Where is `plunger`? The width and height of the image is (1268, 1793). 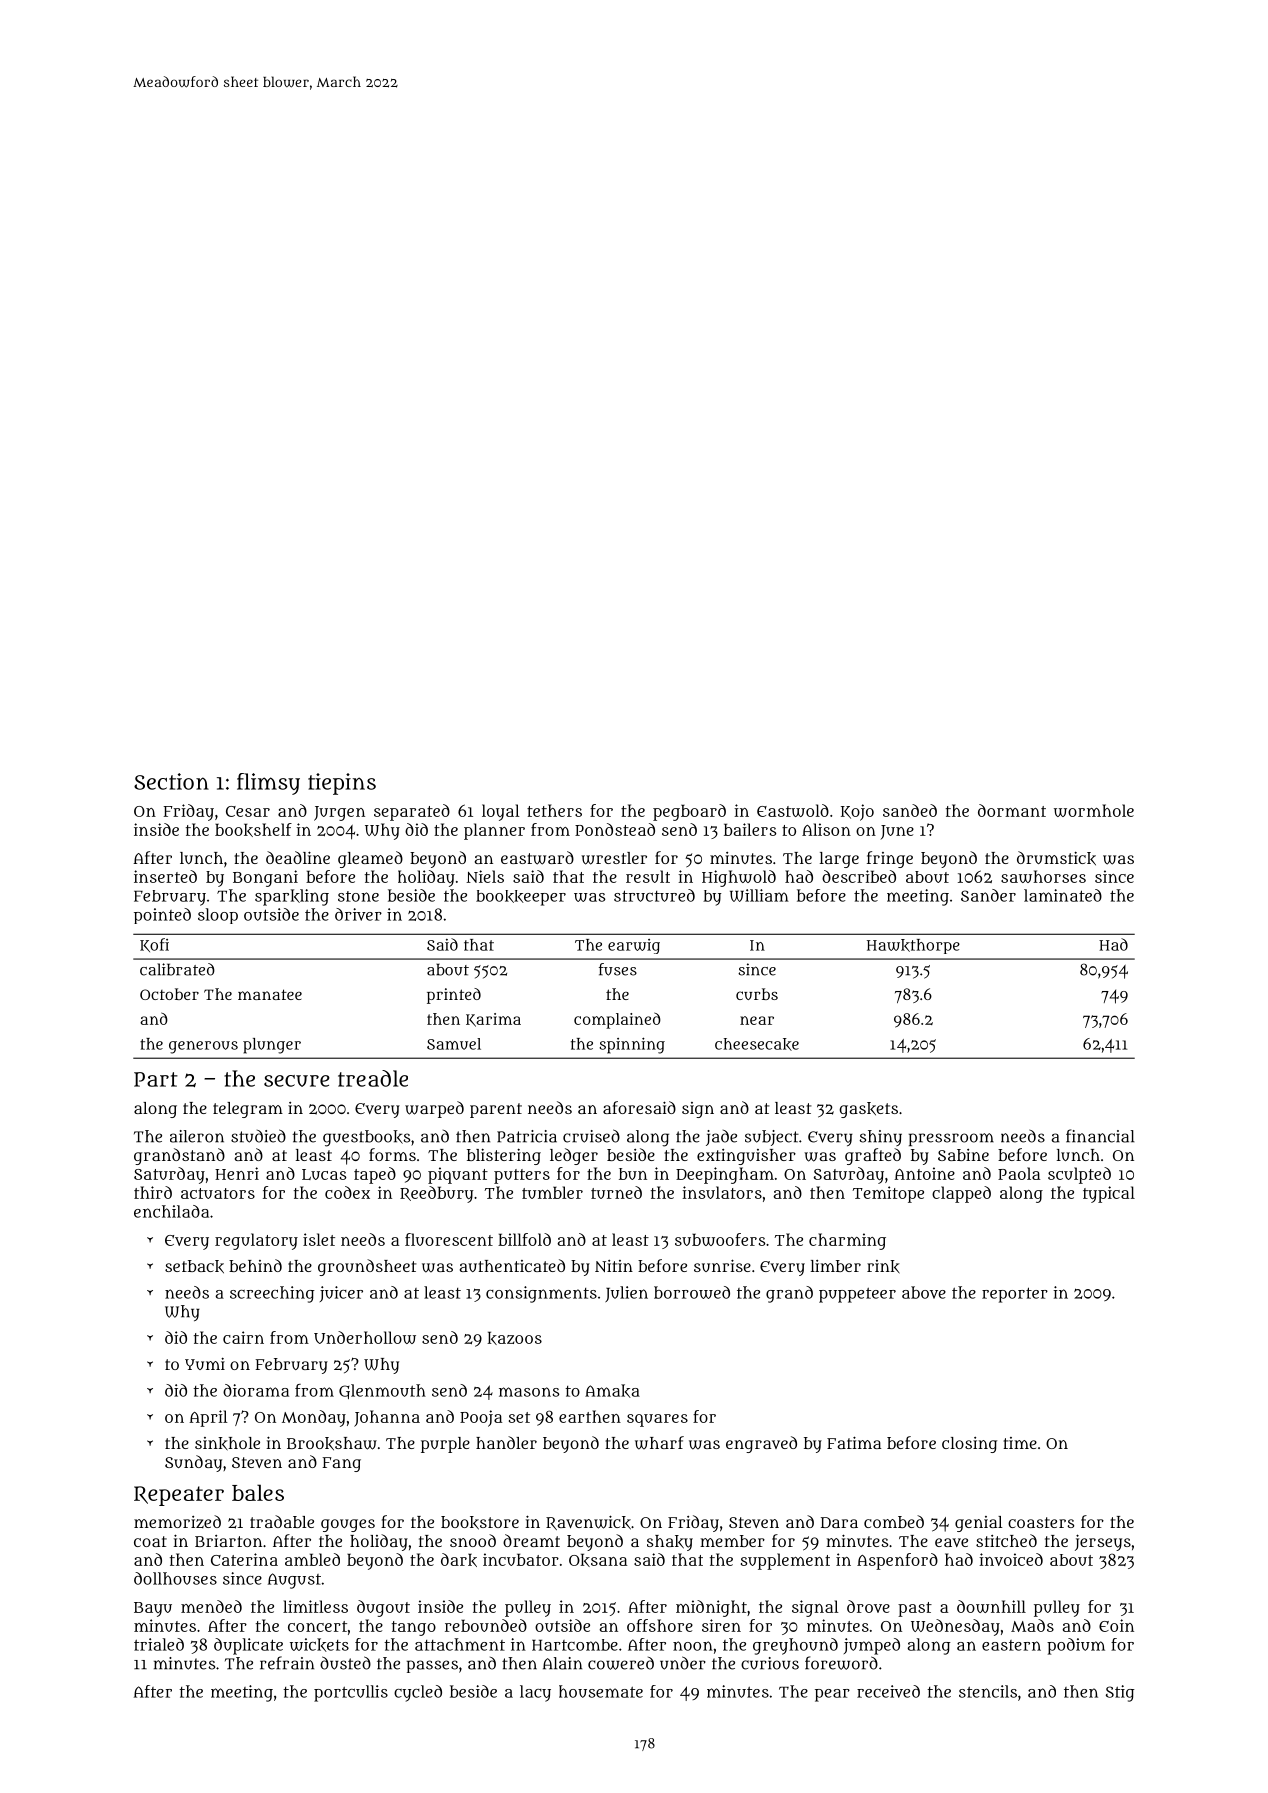
plunger is located at coordinates (272, 1046).
